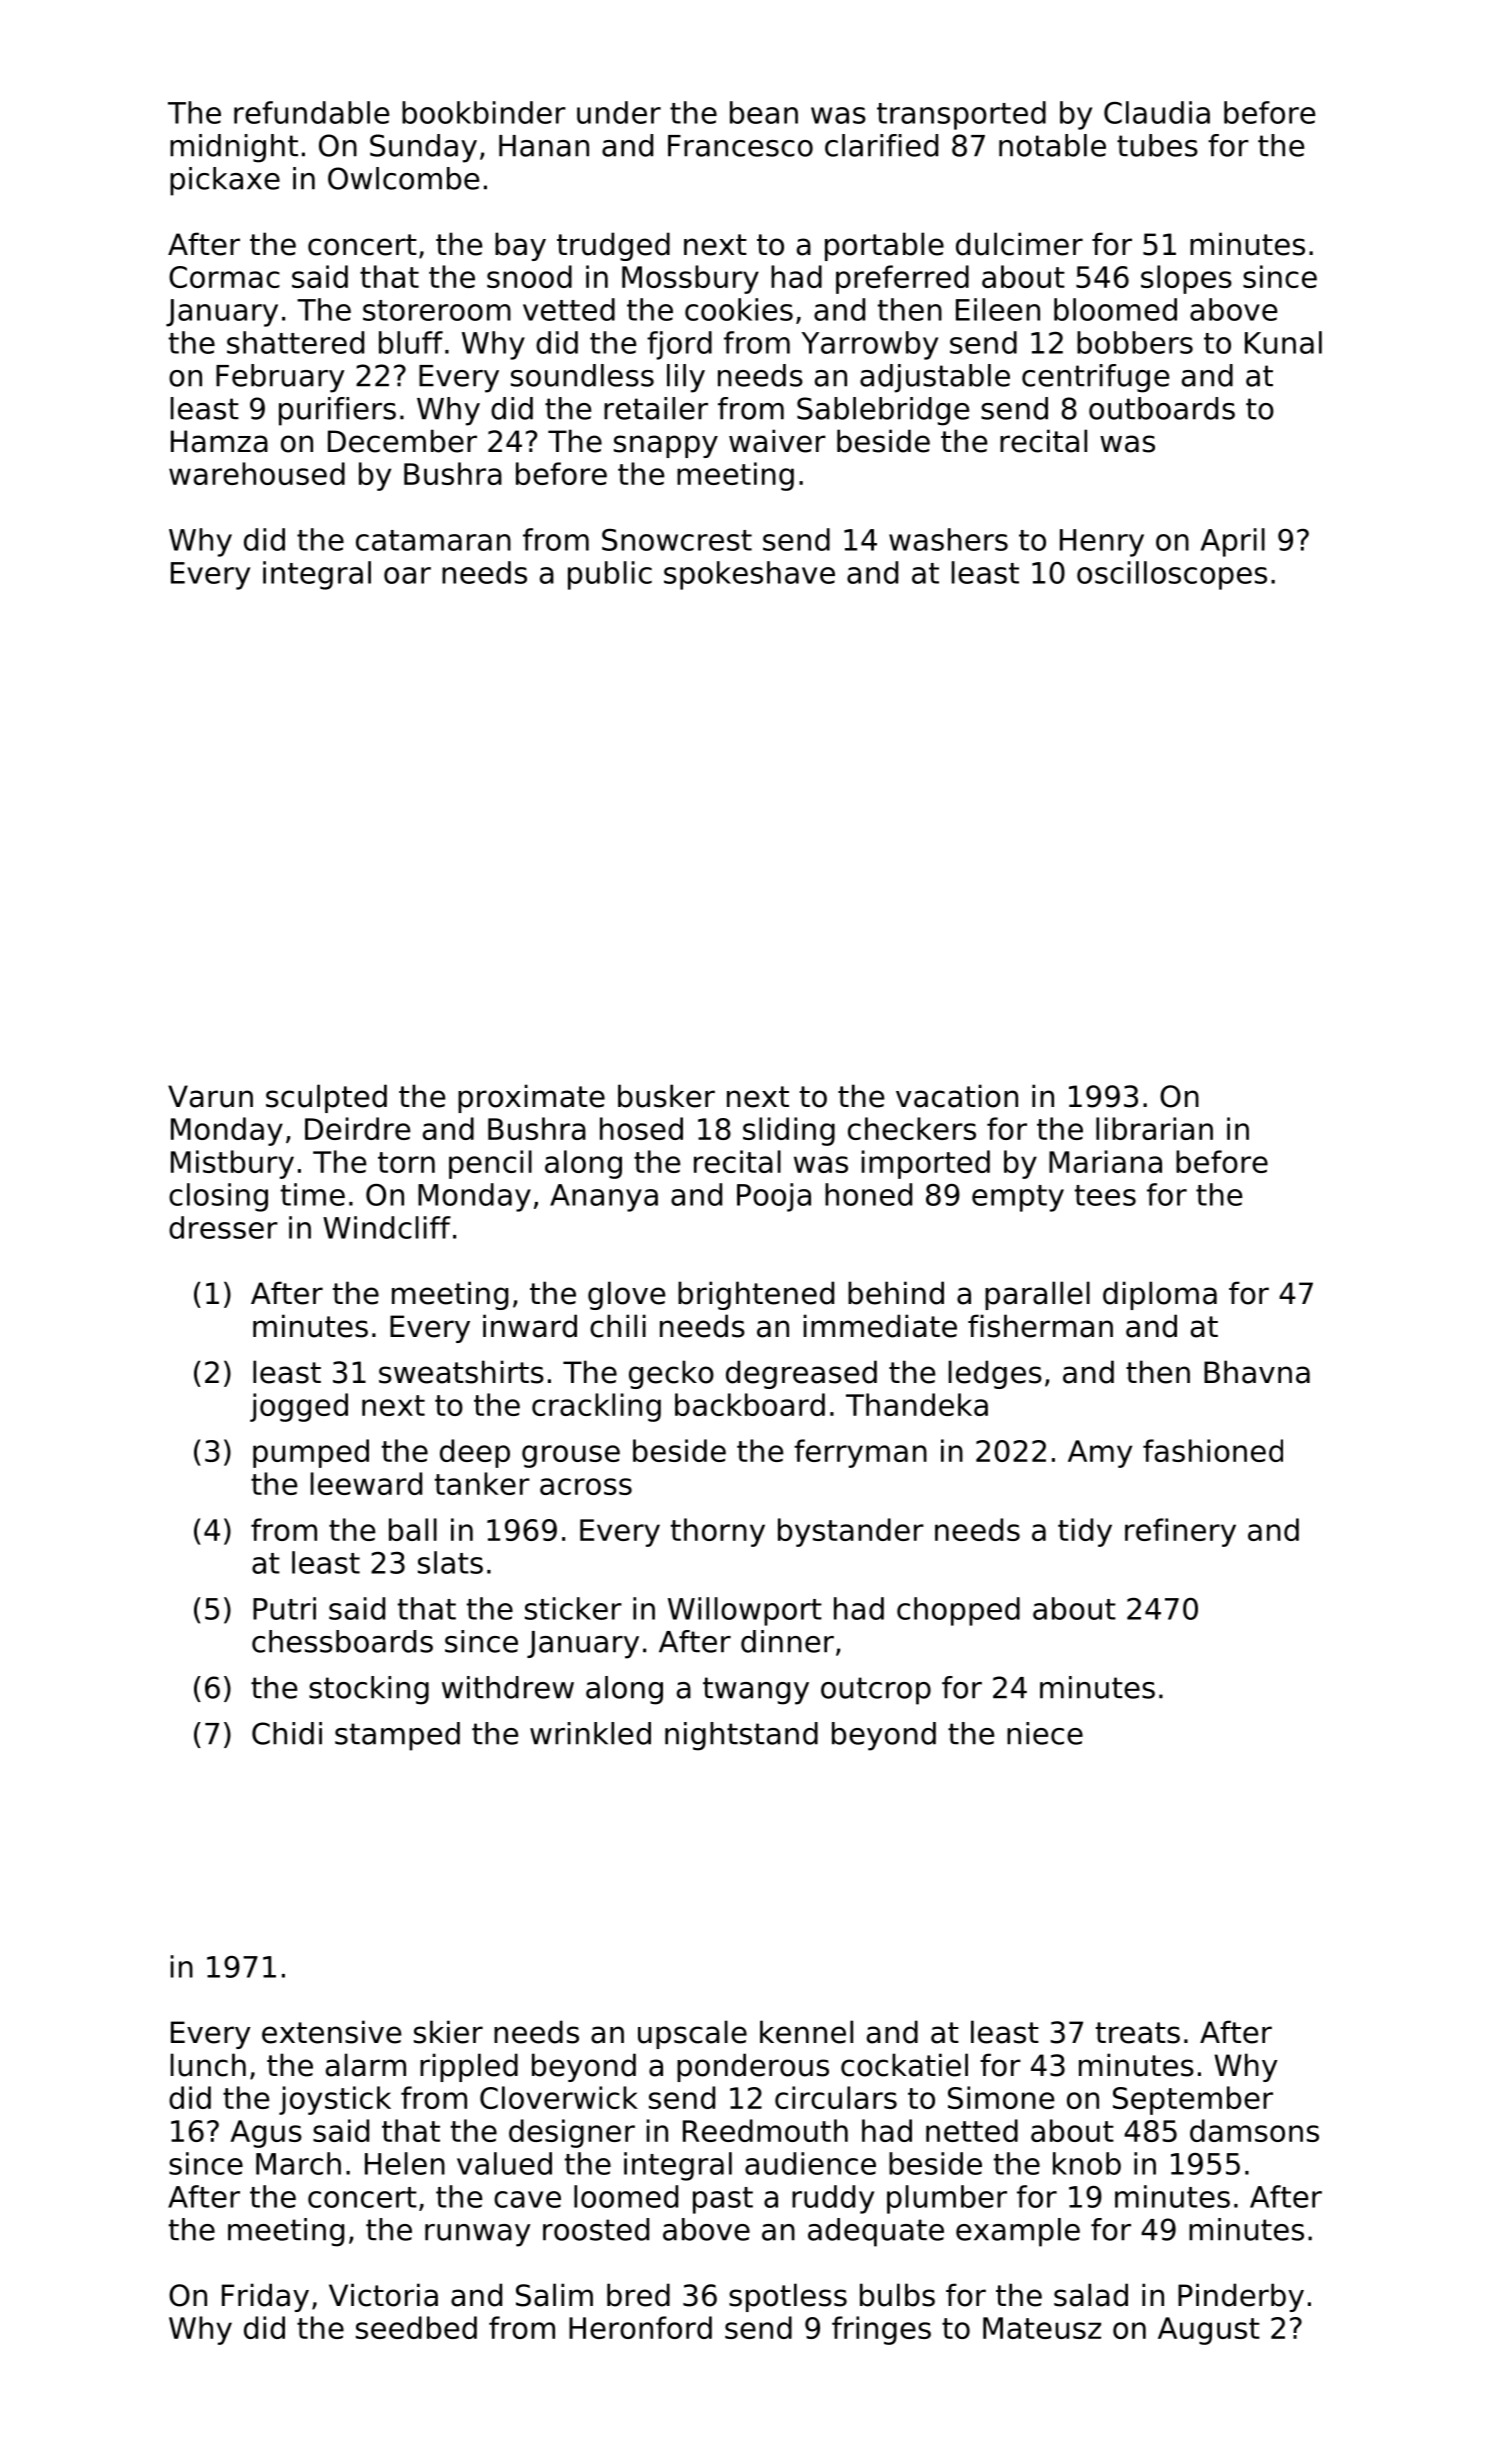  I want to click on jogged, so click(299, 1407).
